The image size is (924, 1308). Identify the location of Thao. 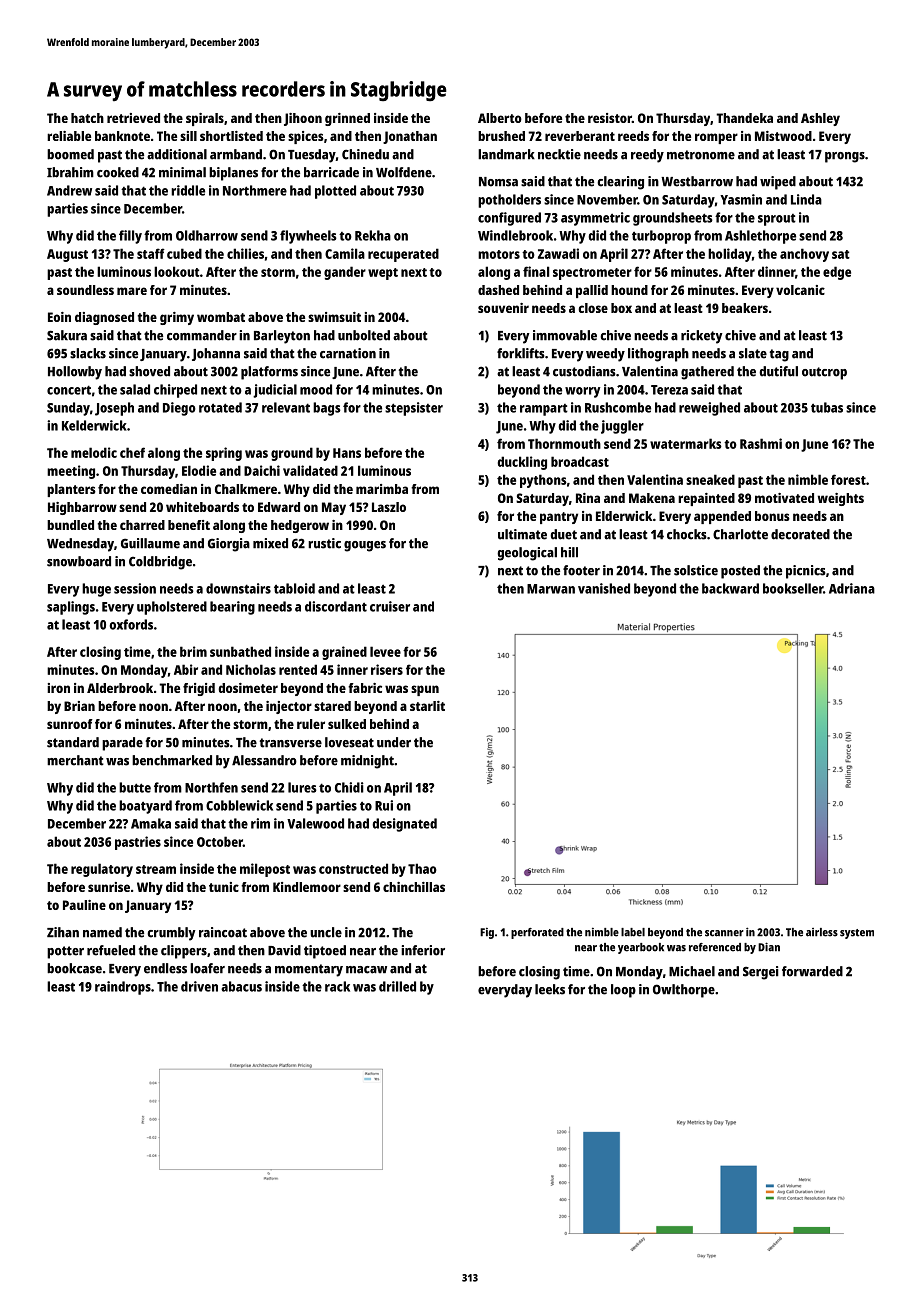
(422, 868).
